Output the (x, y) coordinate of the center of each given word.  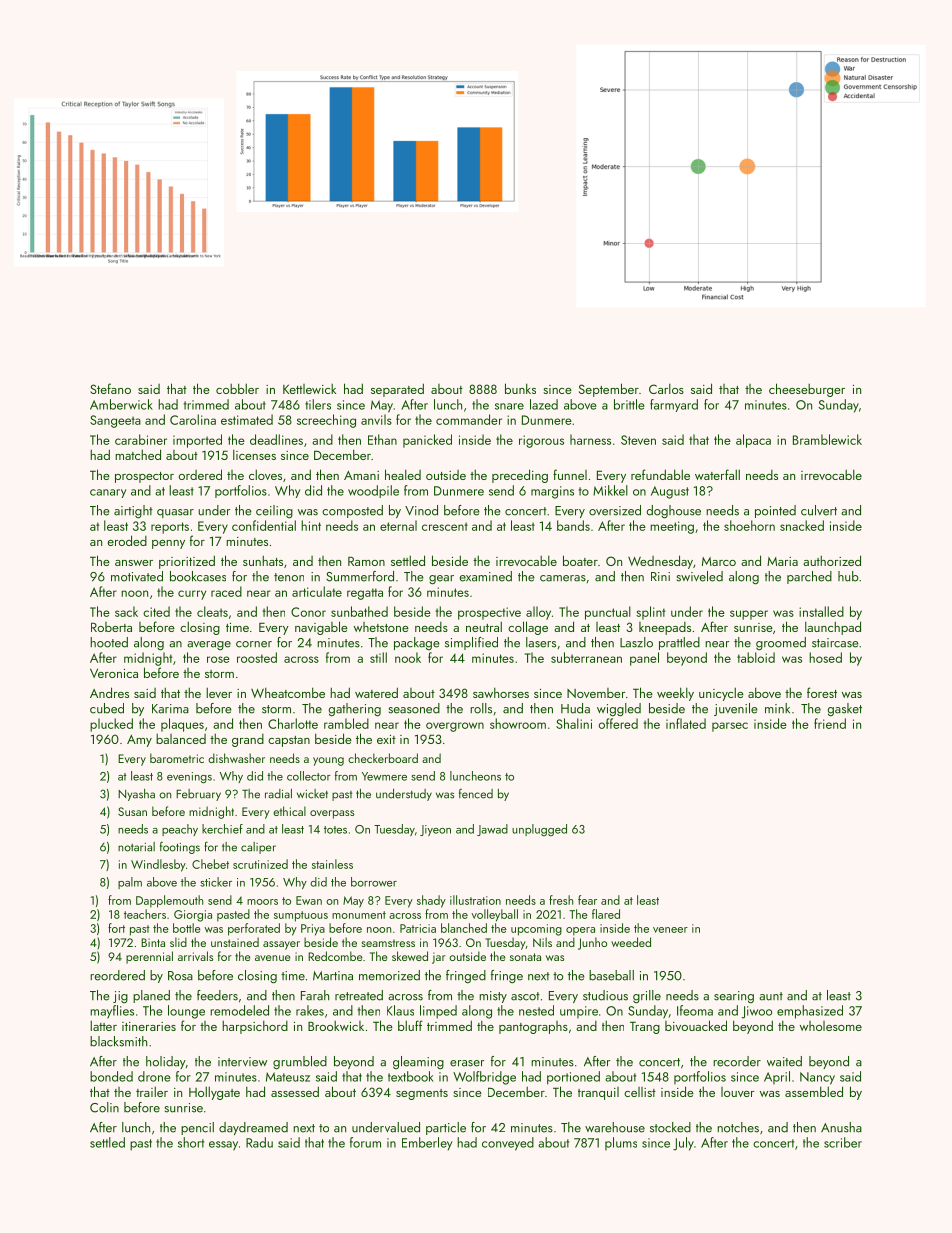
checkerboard (383, 758)
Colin (104, 1107)
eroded (127, 540)
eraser (467, 1063)
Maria (782, 561)
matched (138, 454)
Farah (315, 995)
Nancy (817, 1078)
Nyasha (136, 795)
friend (830, 723)
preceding (520, 476)
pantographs (533, 1027)
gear (441, 580)
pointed (775, 511)
